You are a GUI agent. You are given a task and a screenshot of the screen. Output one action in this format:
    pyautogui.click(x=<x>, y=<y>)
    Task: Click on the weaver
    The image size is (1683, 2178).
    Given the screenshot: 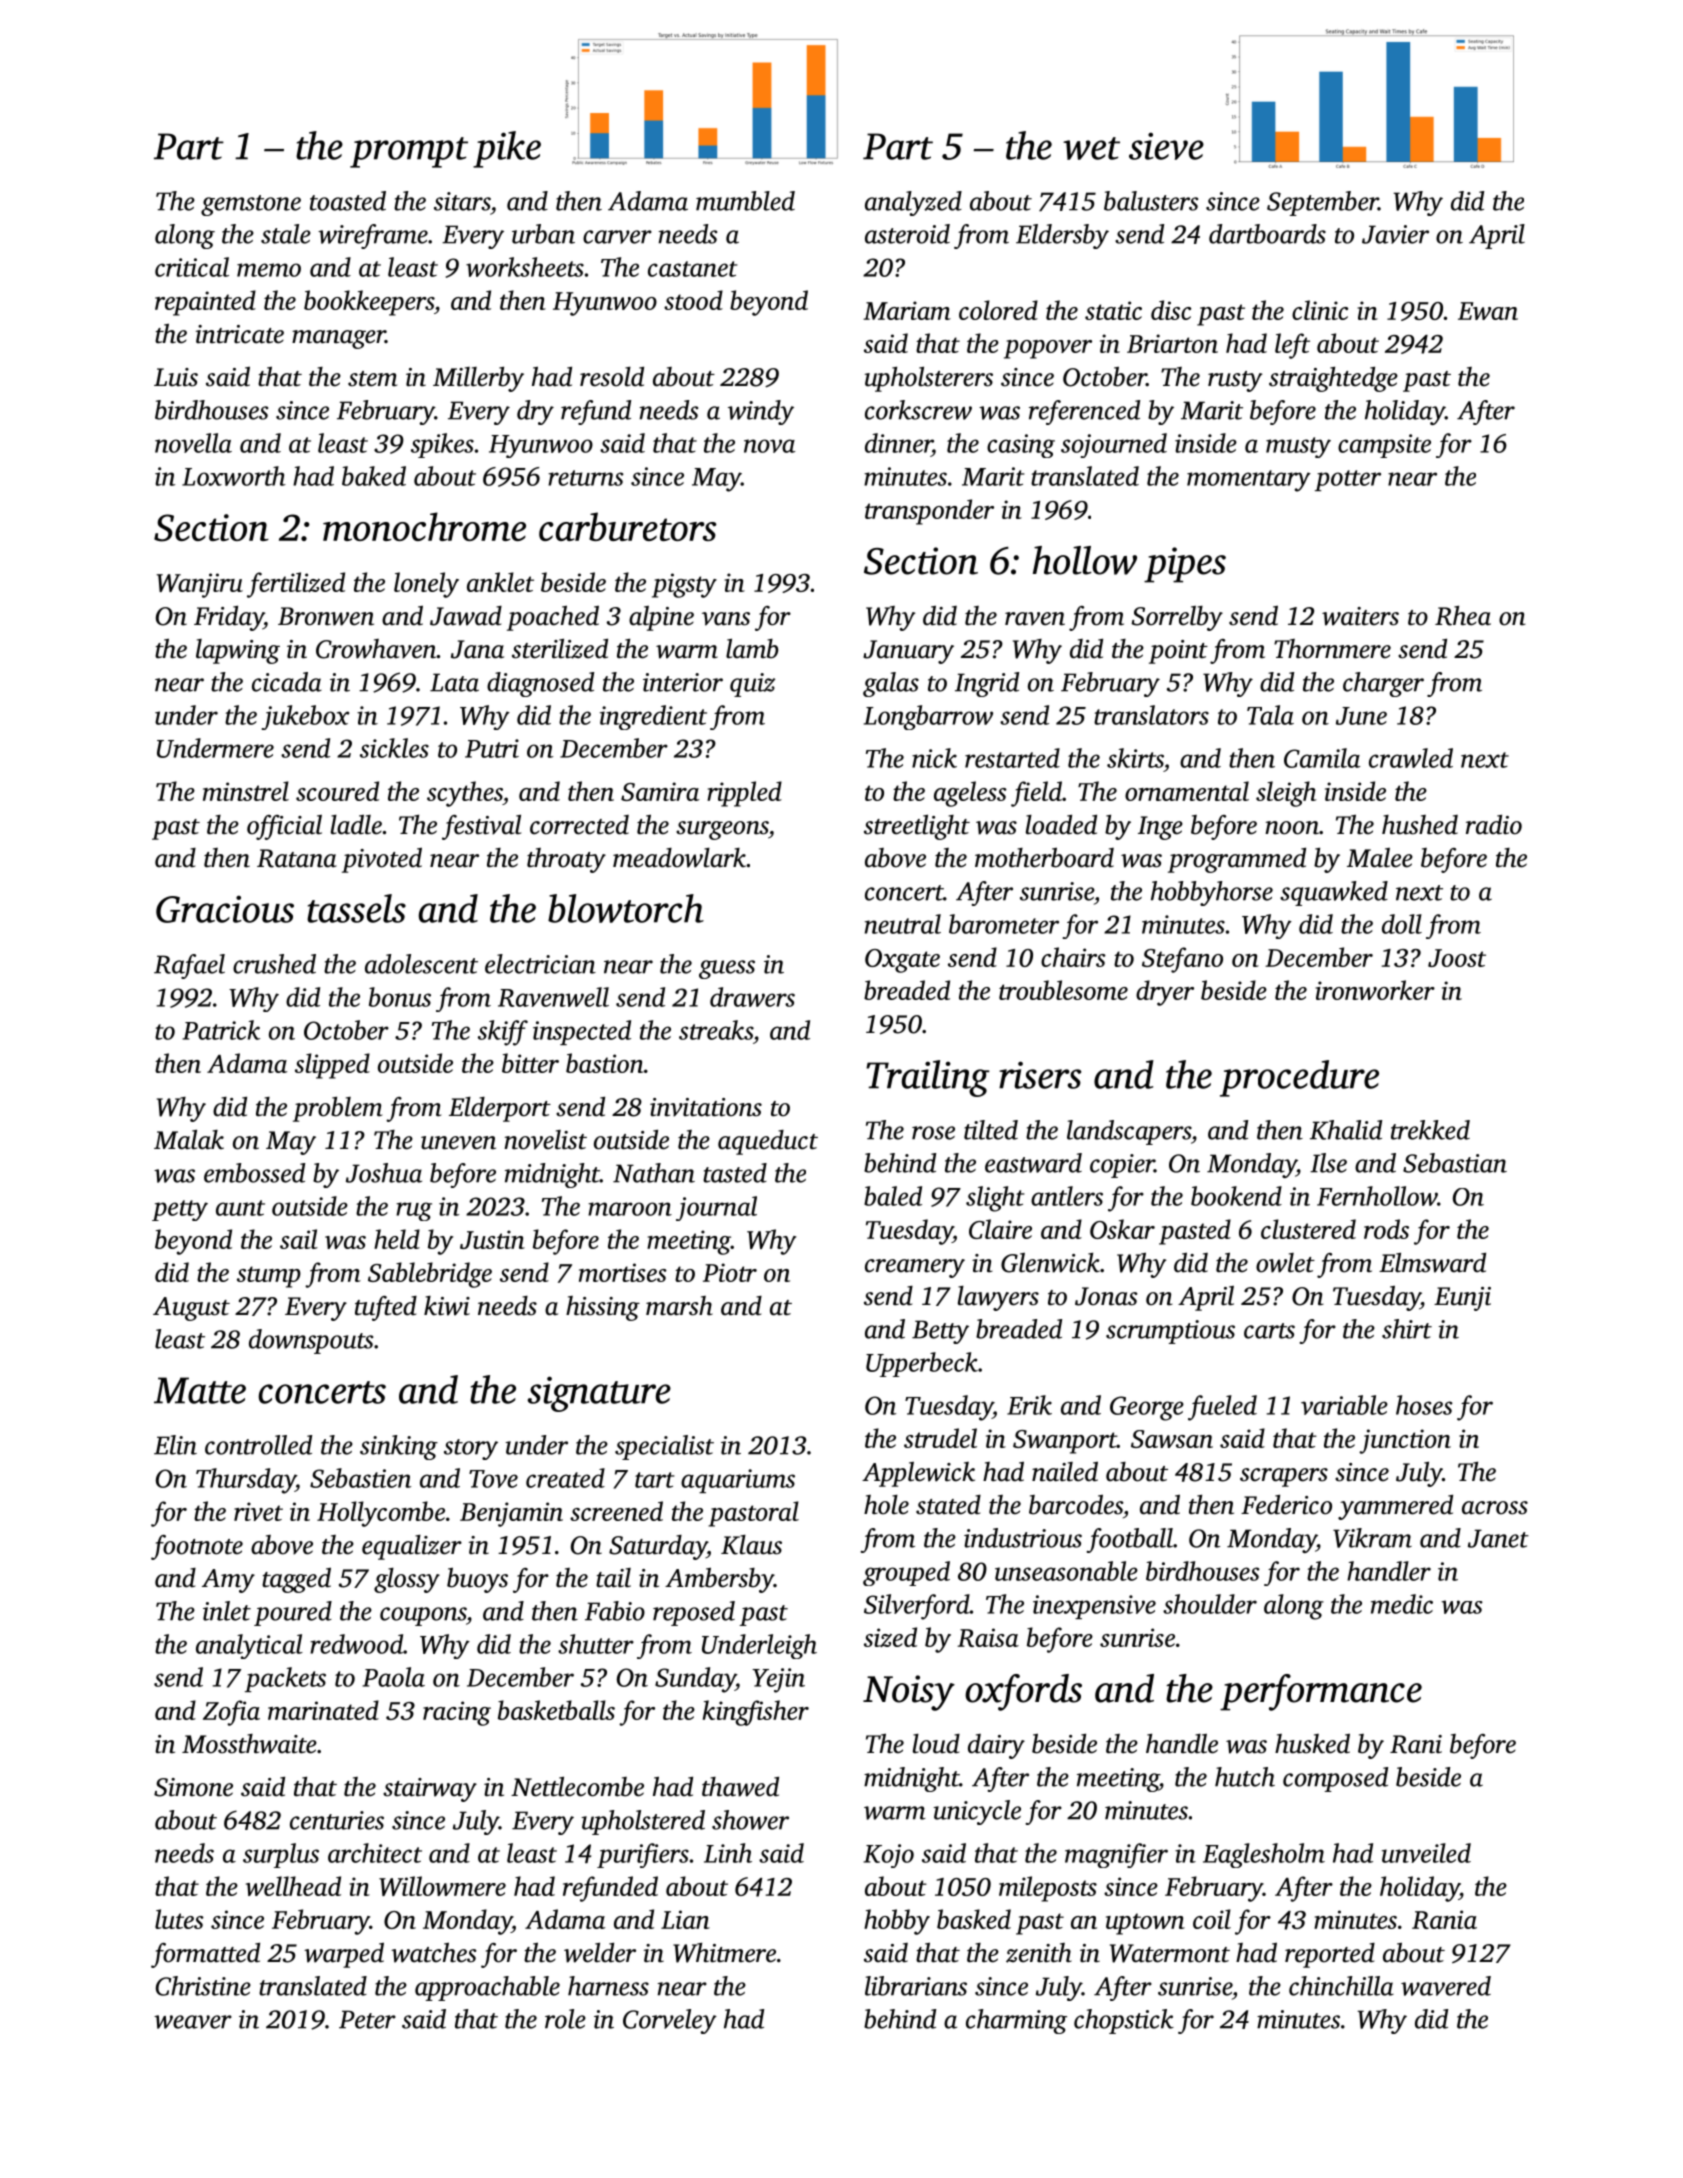 What is the action you would take?
    pyautogui.click(x=193, y=2022)
